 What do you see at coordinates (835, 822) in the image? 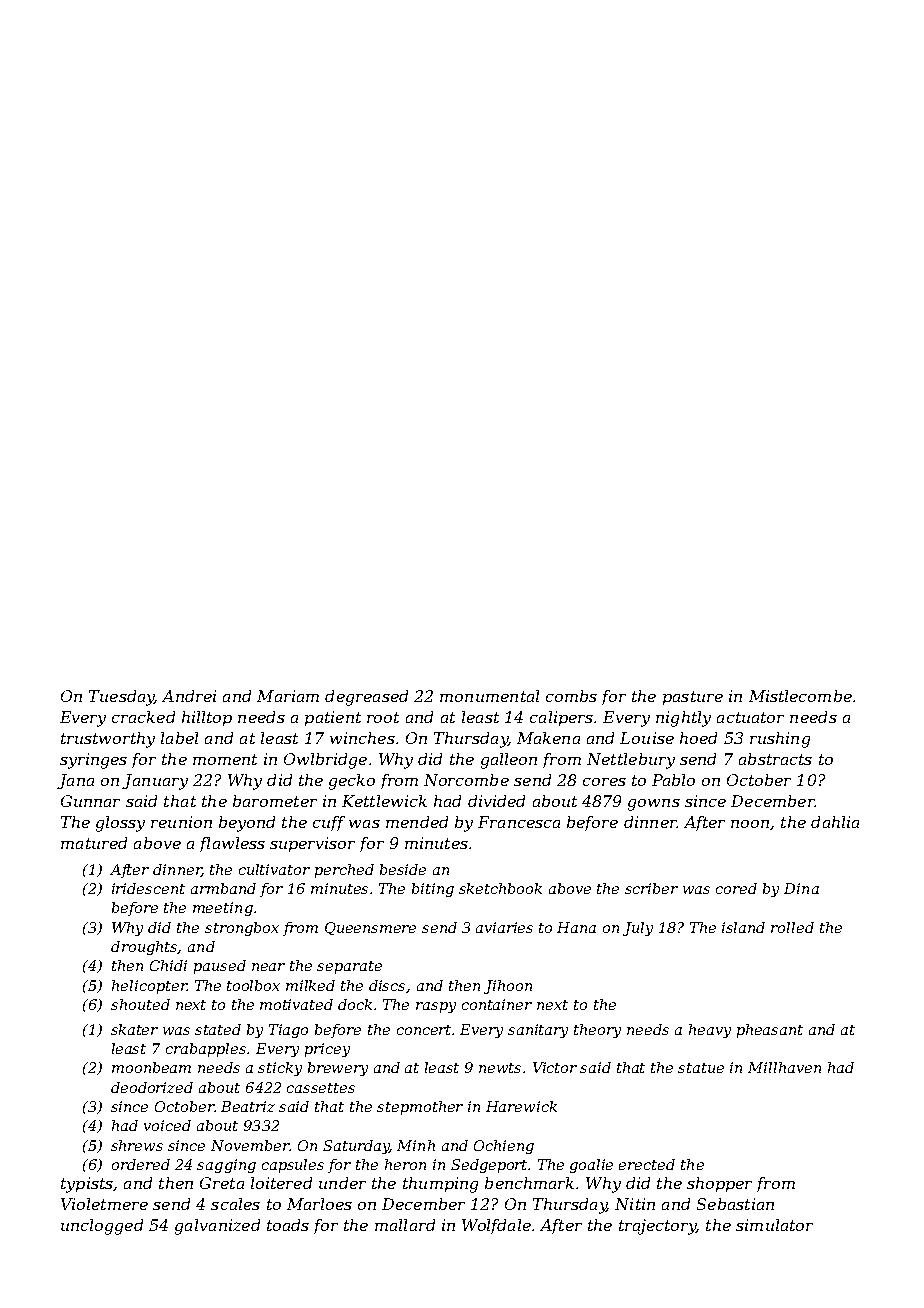
I see `dahlia` at bounding box center [835, 822].
